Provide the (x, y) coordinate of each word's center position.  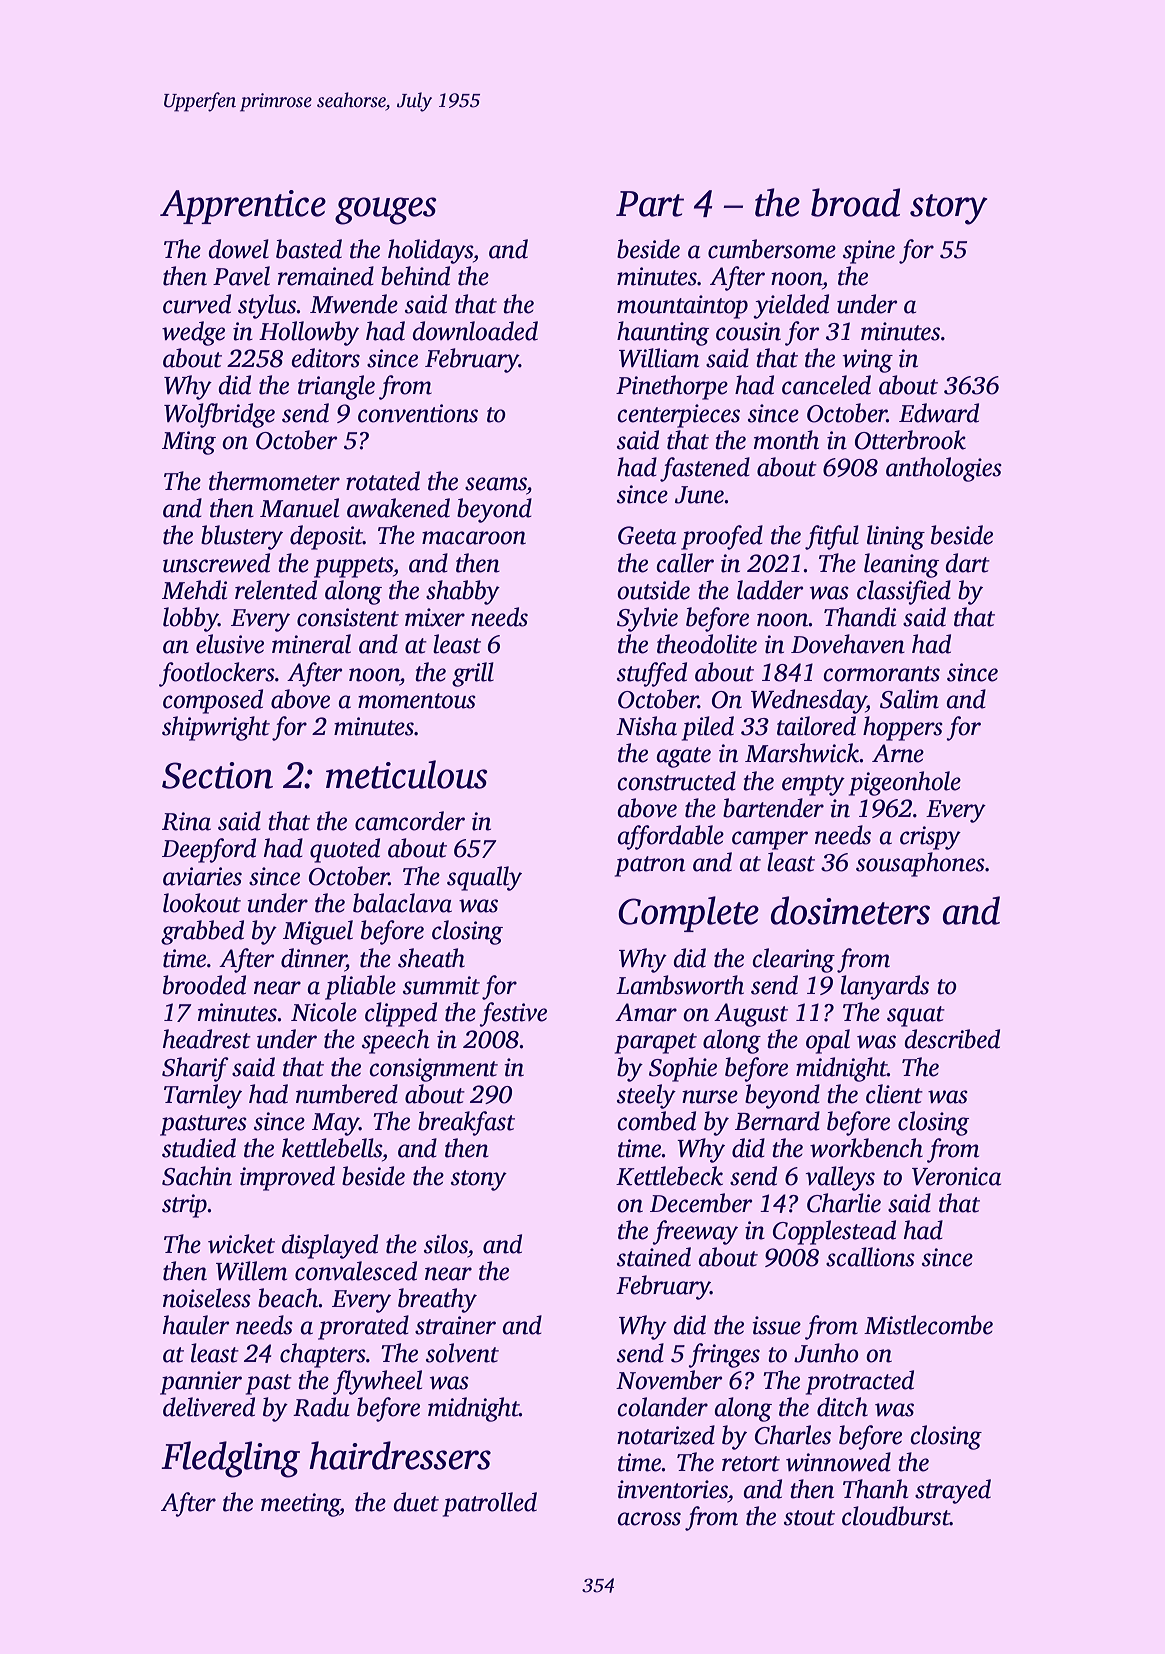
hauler (196, 1325)
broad (855, 202)
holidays (430, 251)
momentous (417, 701)
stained (654, 1257)
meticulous (407, 774)
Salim (909, 699)
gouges (386, 211)
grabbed (202, 932)
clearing (793, 960)
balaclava (402, 903)
